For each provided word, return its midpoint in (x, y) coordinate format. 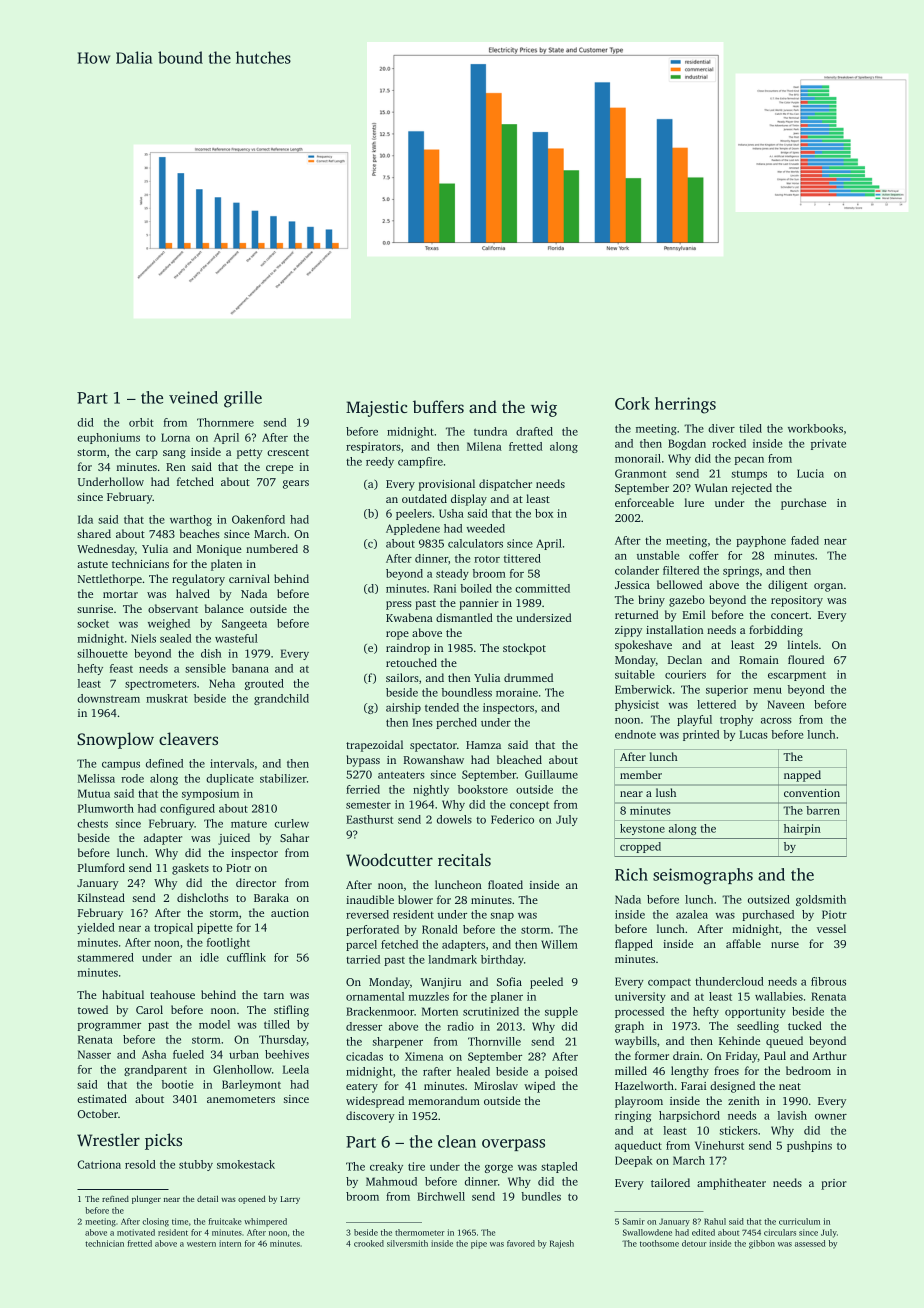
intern (230, 1243)
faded (805, 540)
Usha (451, 513)
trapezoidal (374, 746)
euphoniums (108, 438)
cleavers (188, 738)
